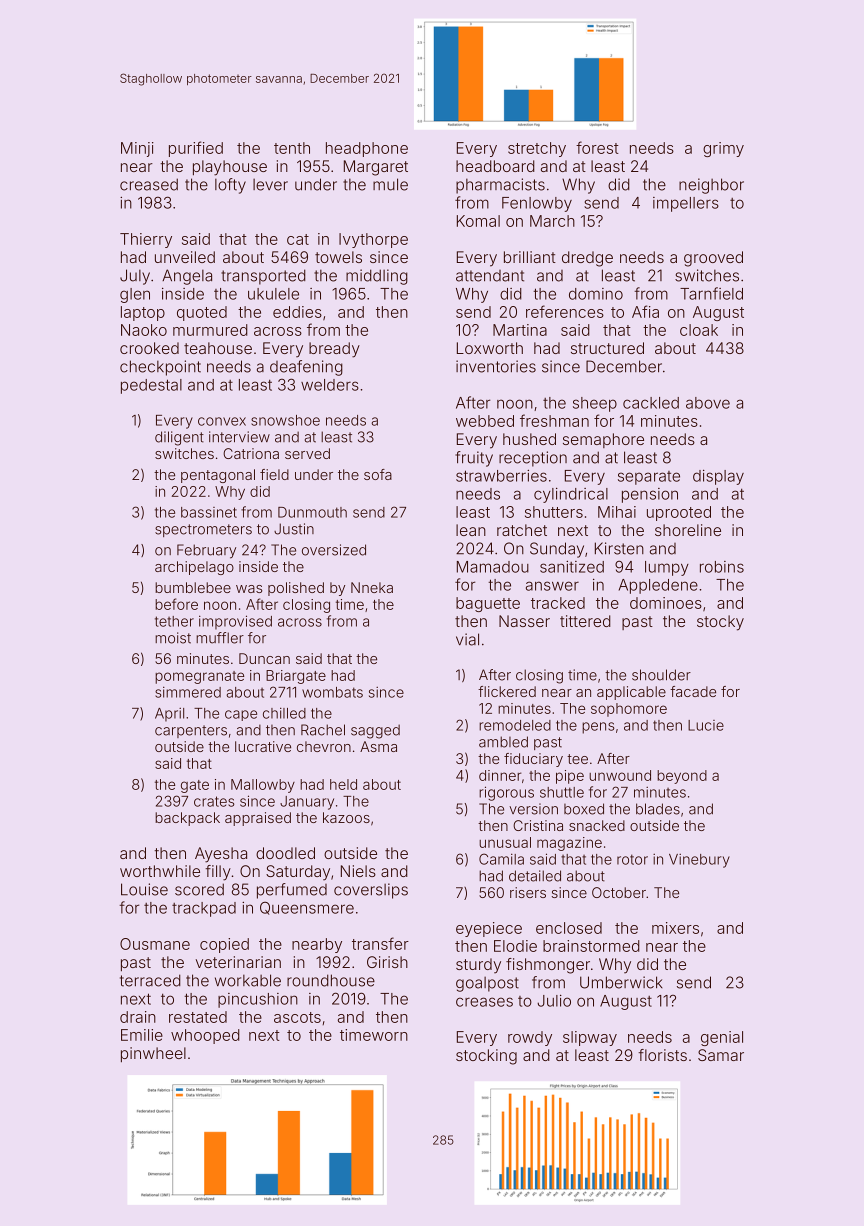  What do you see at coordinates (151, 386) in the screenshot?
I see `pedestal` at bounding box center [151, 386].
